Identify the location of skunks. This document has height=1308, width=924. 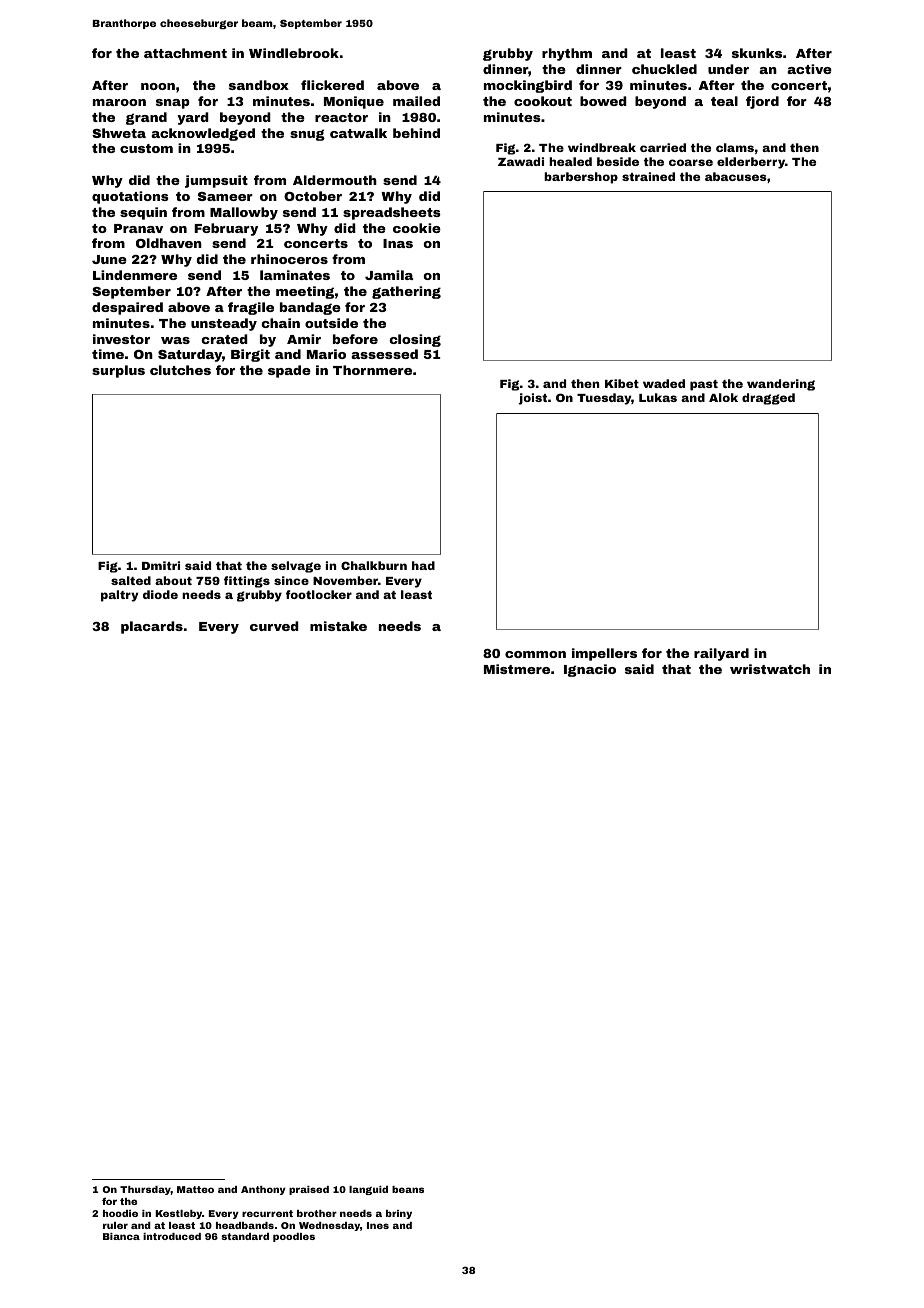
(757, 53).
